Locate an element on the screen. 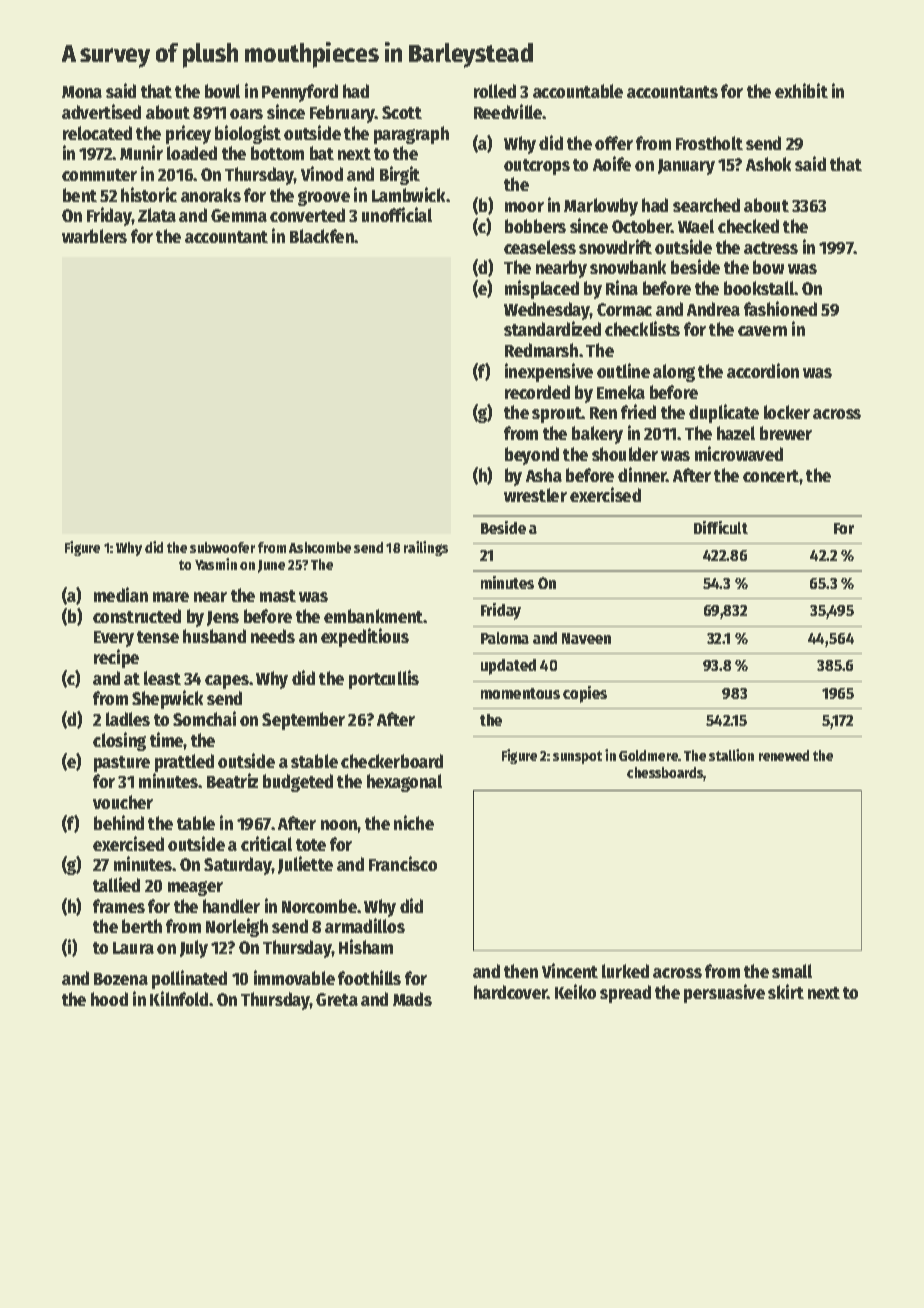  oars is located at coordinates (246, 114).
